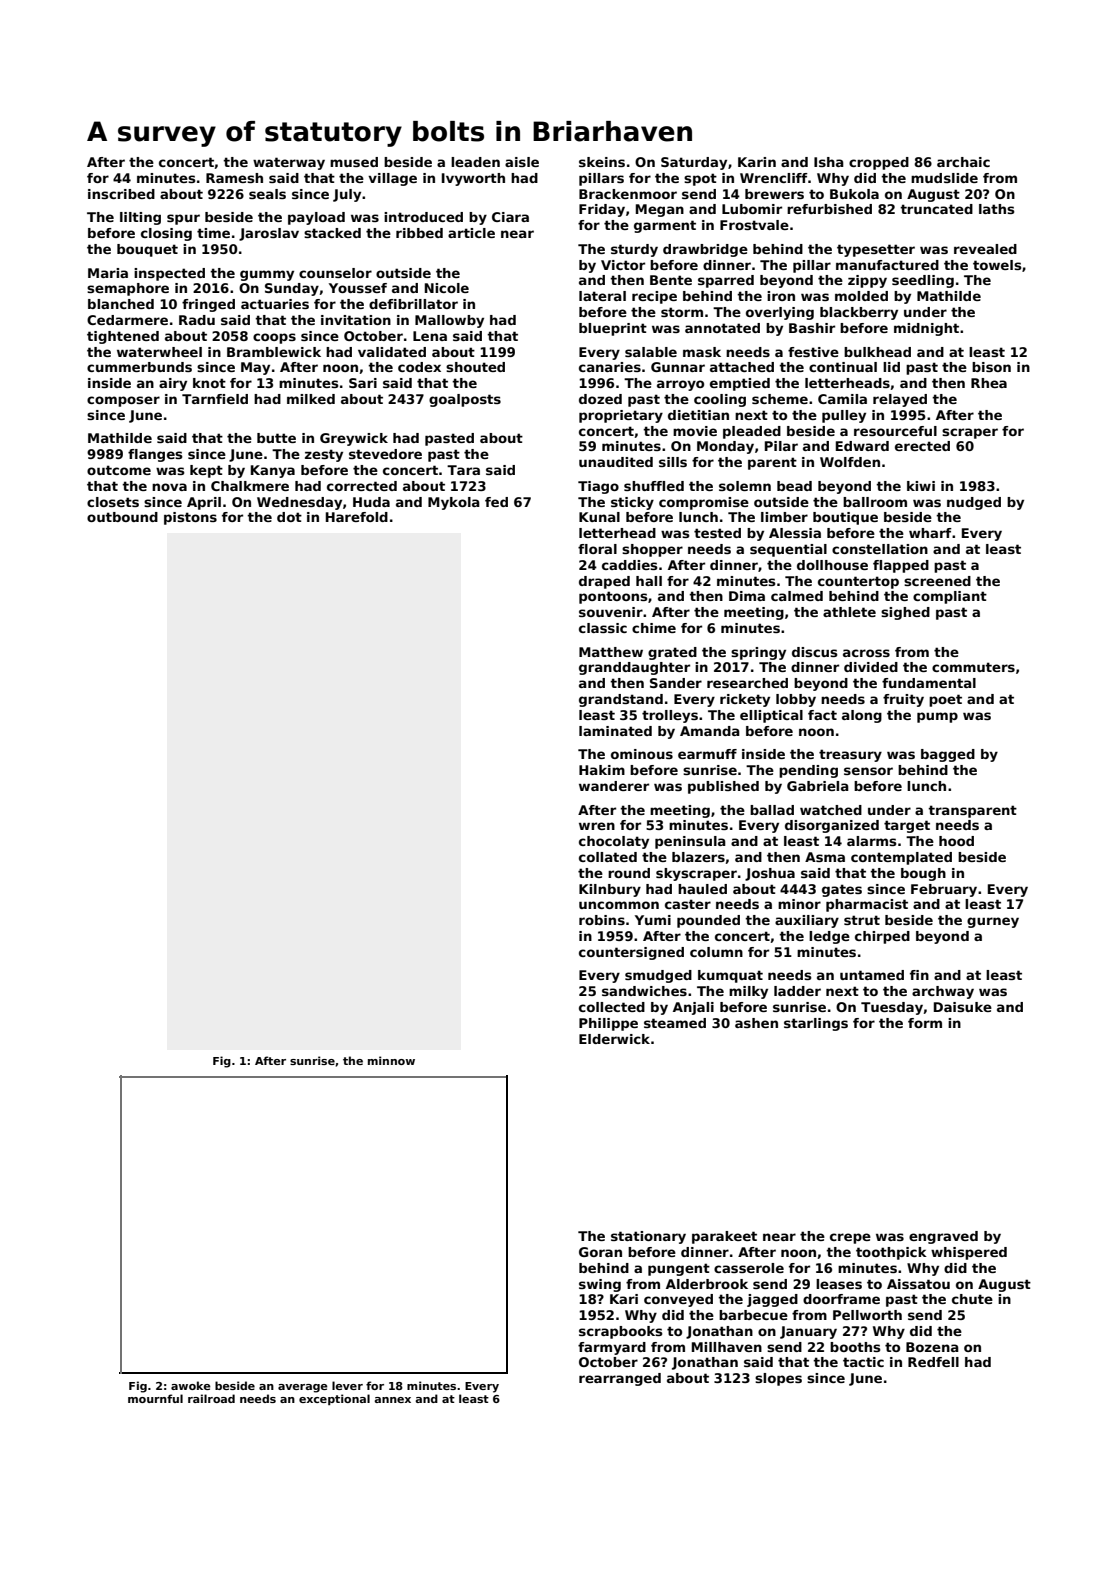  I want to click on archaic, so click(963, 162).
